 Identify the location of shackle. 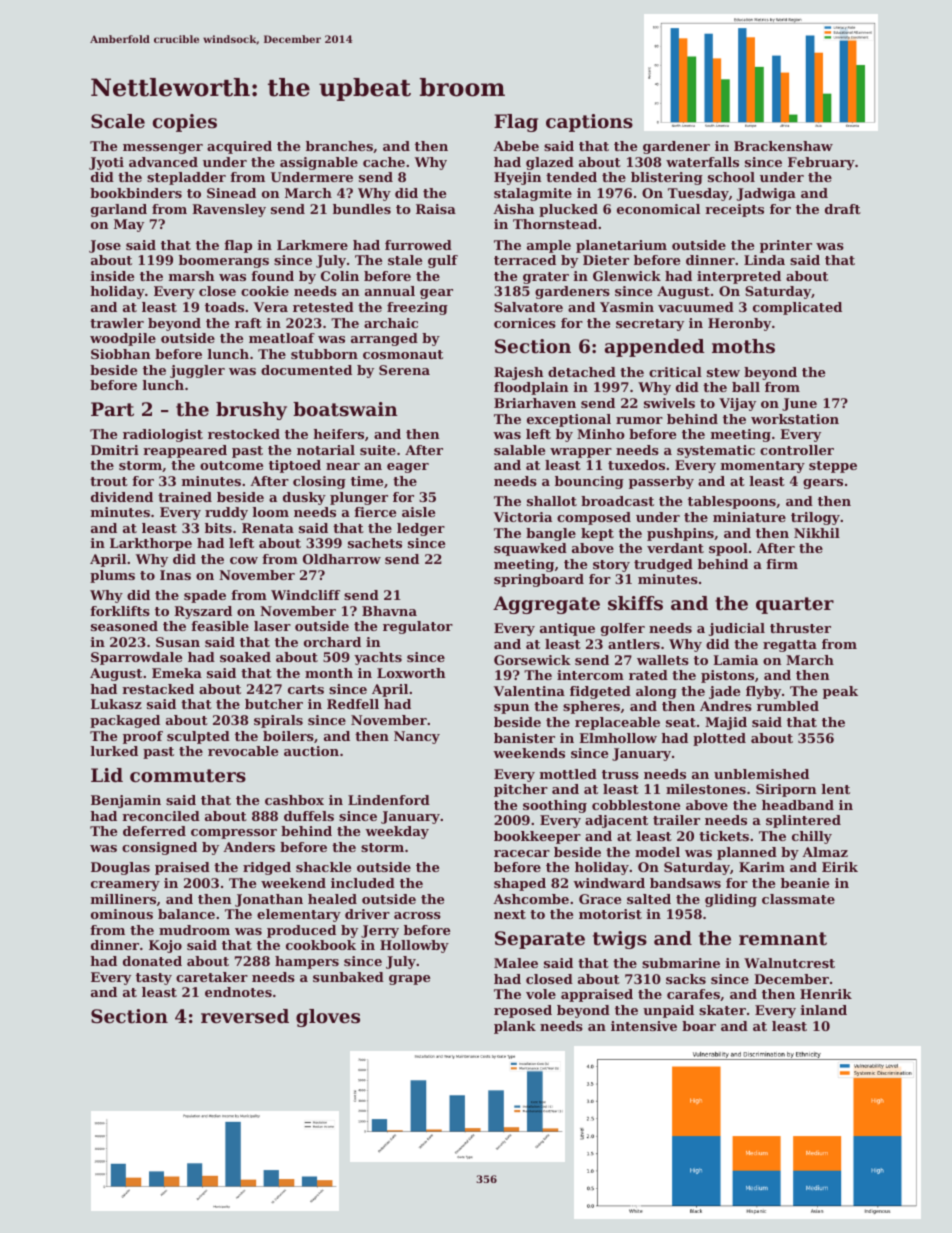
(323, 867).
